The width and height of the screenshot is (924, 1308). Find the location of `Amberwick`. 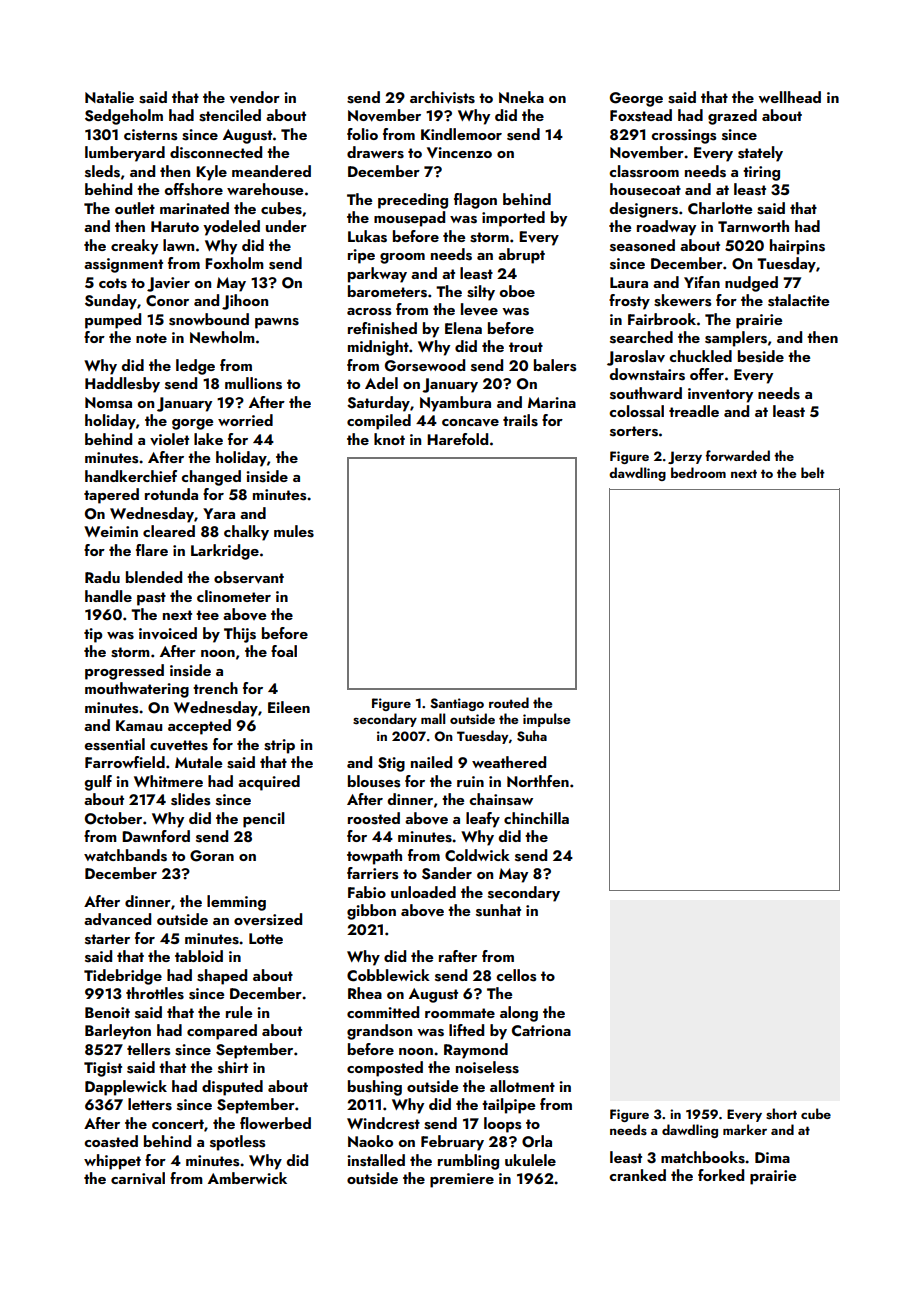

Amberwick is located at coordinates (247, 1178).
